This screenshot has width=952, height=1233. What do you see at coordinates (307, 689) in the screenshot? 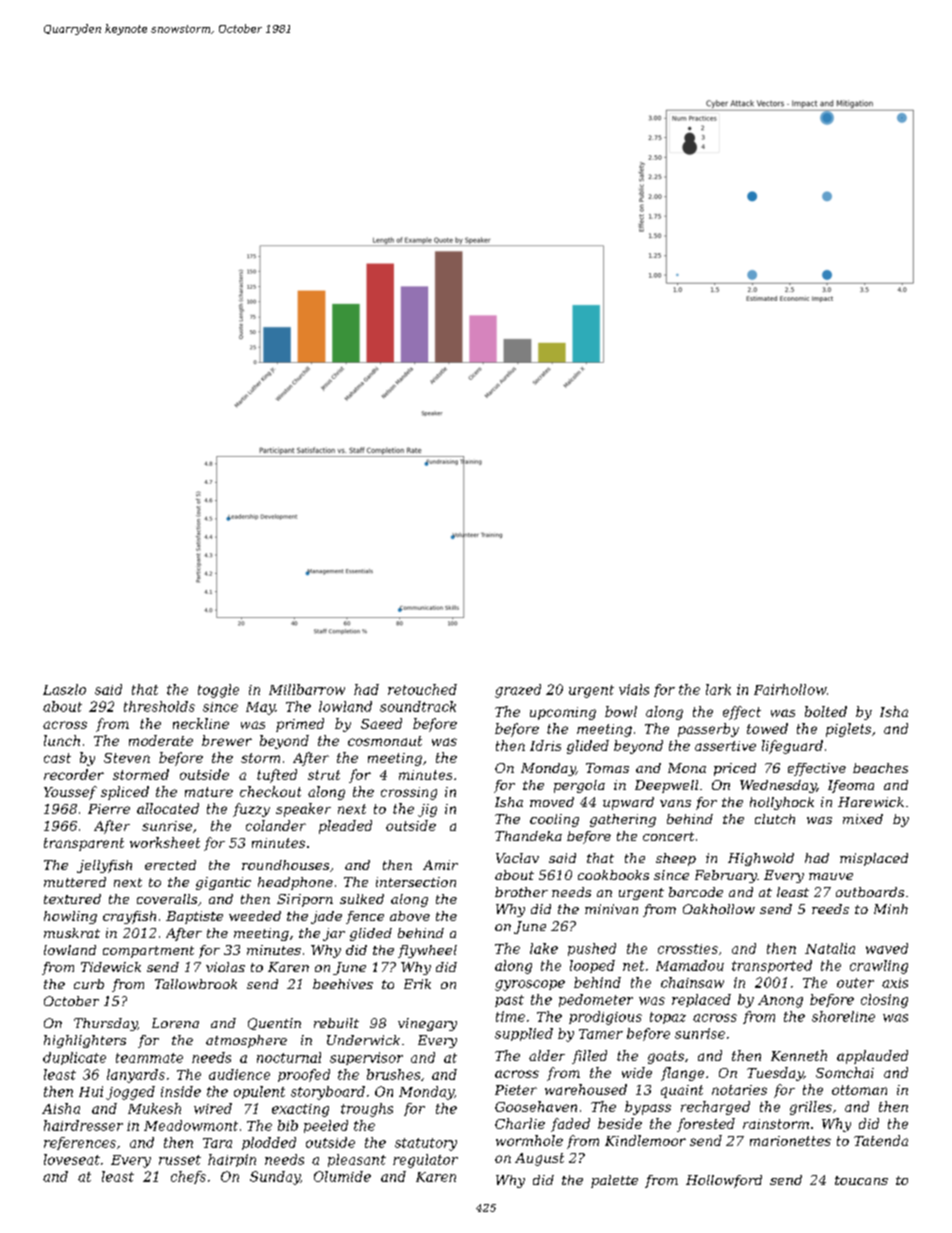
I see `Millbarrow` at bounding box center [307, 689].
